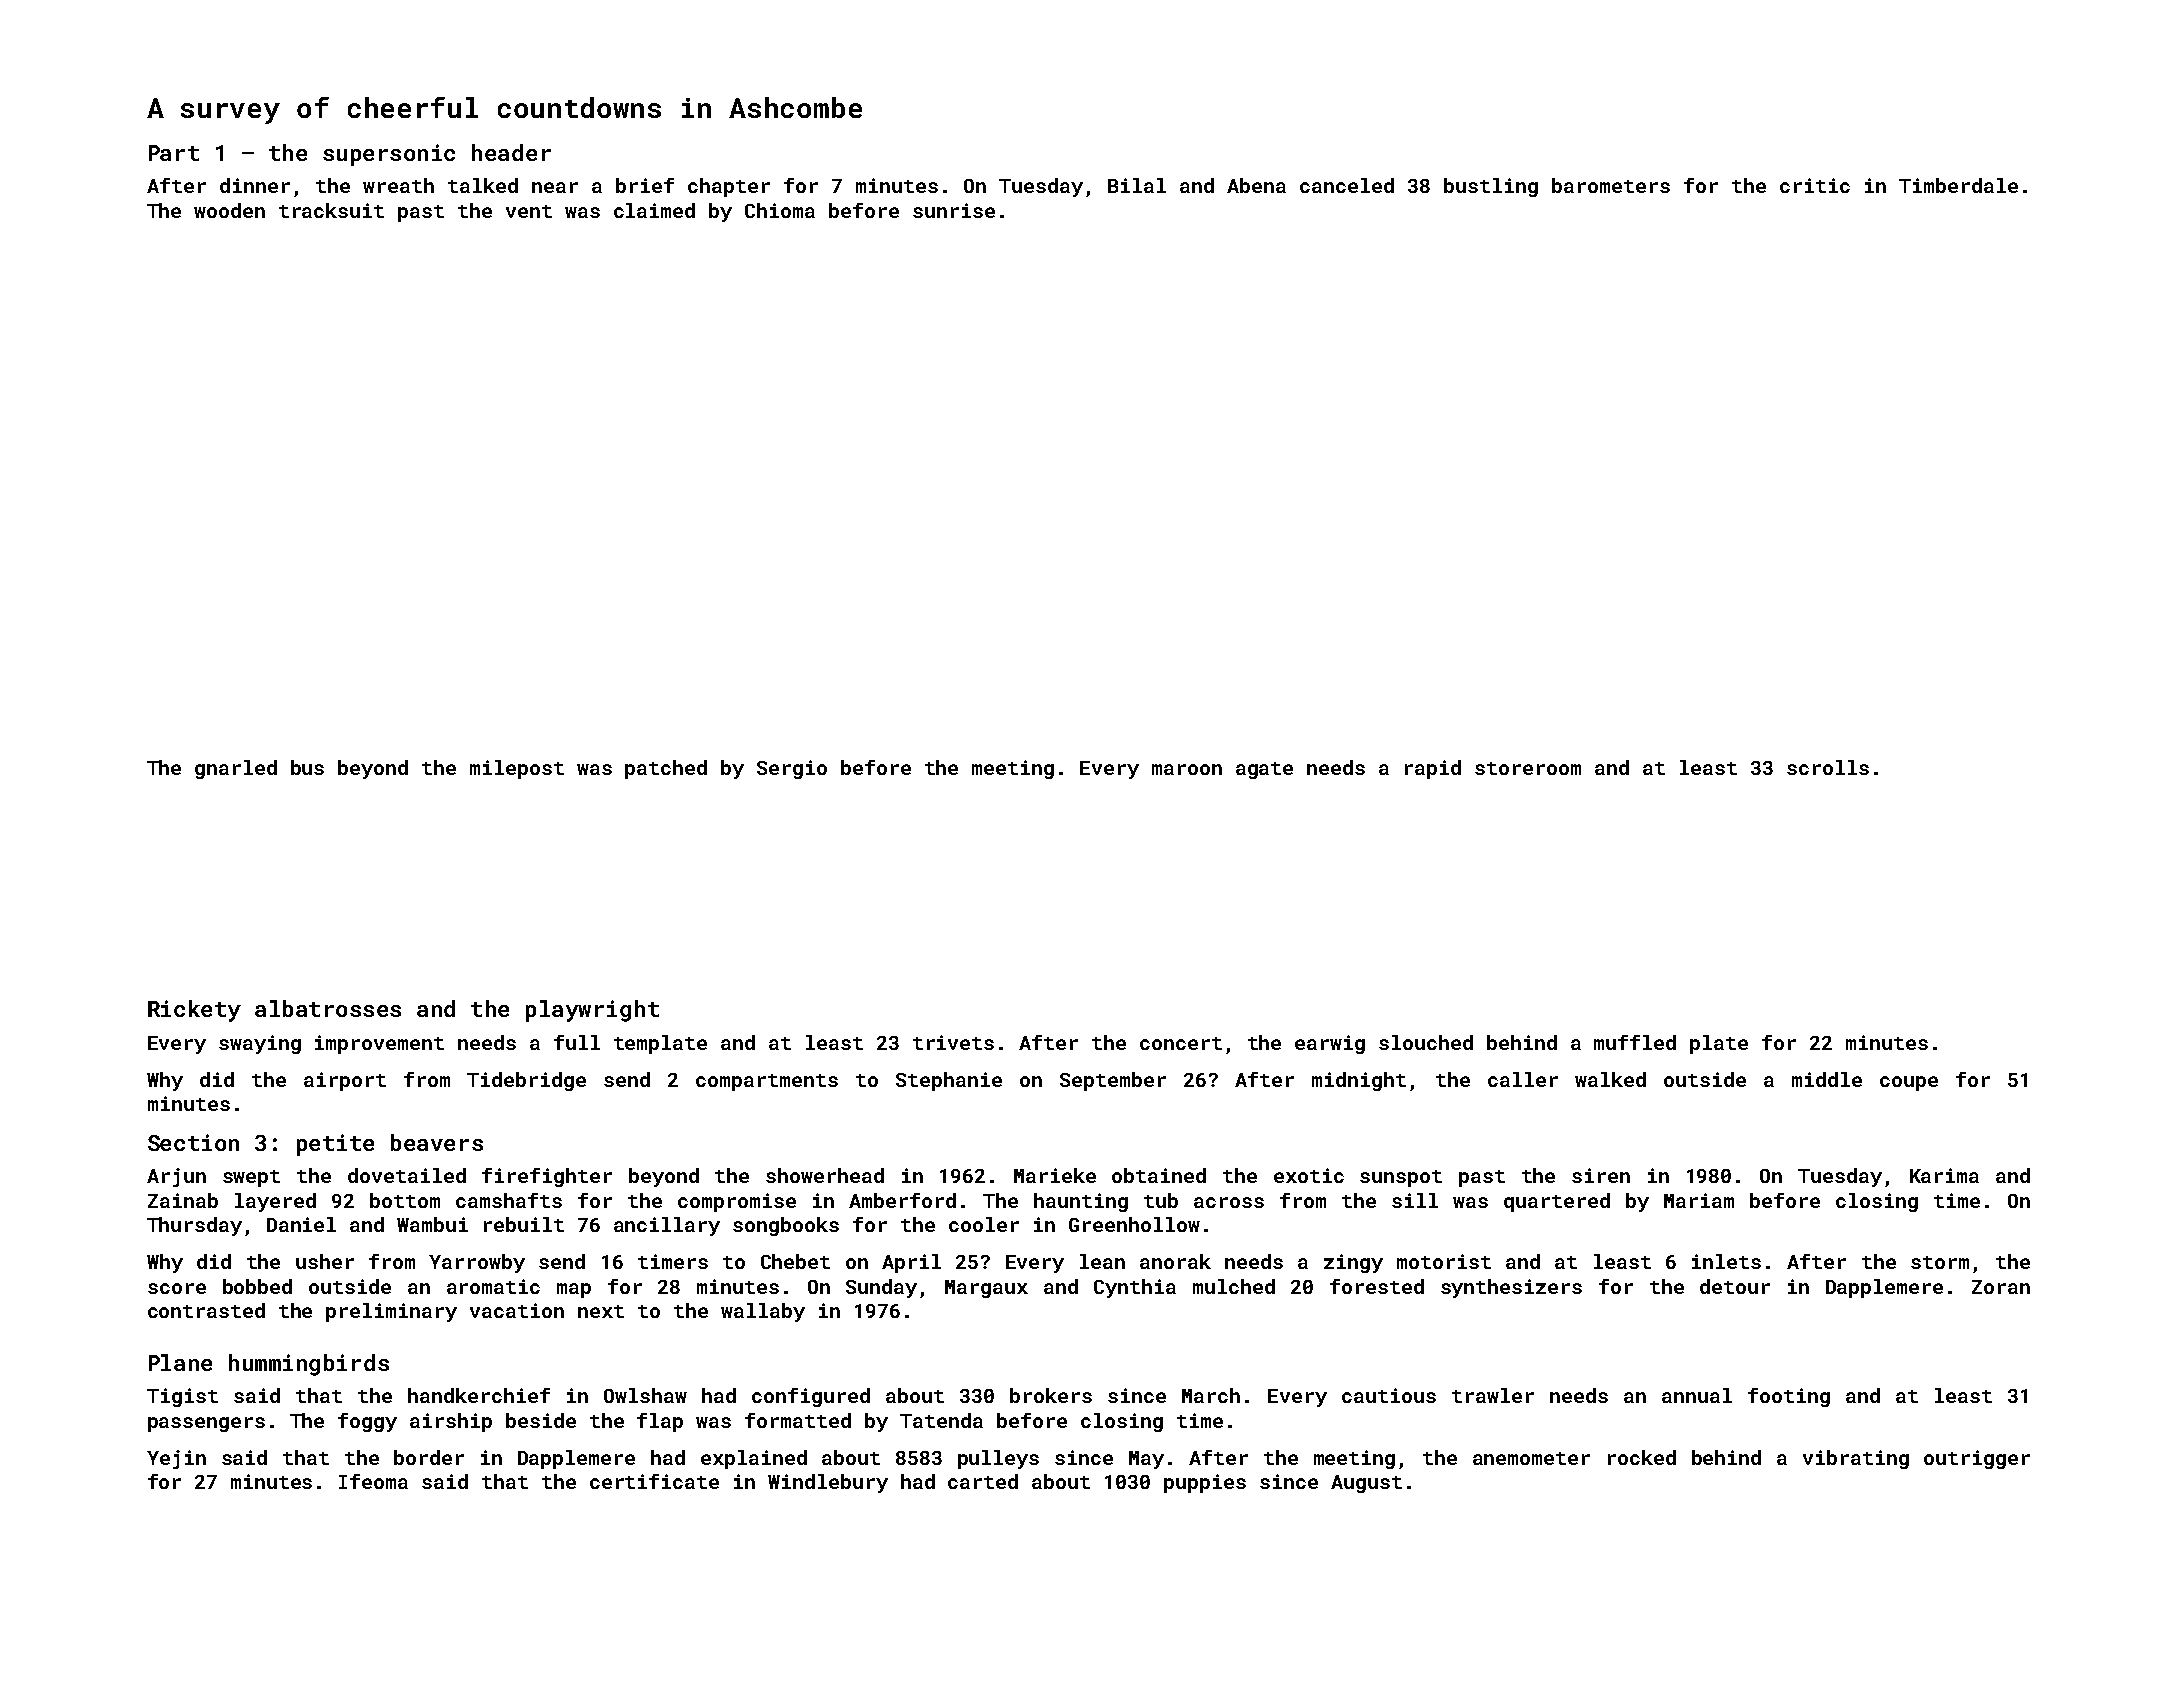  I want to click on slouched, so click(1426, 1042).
